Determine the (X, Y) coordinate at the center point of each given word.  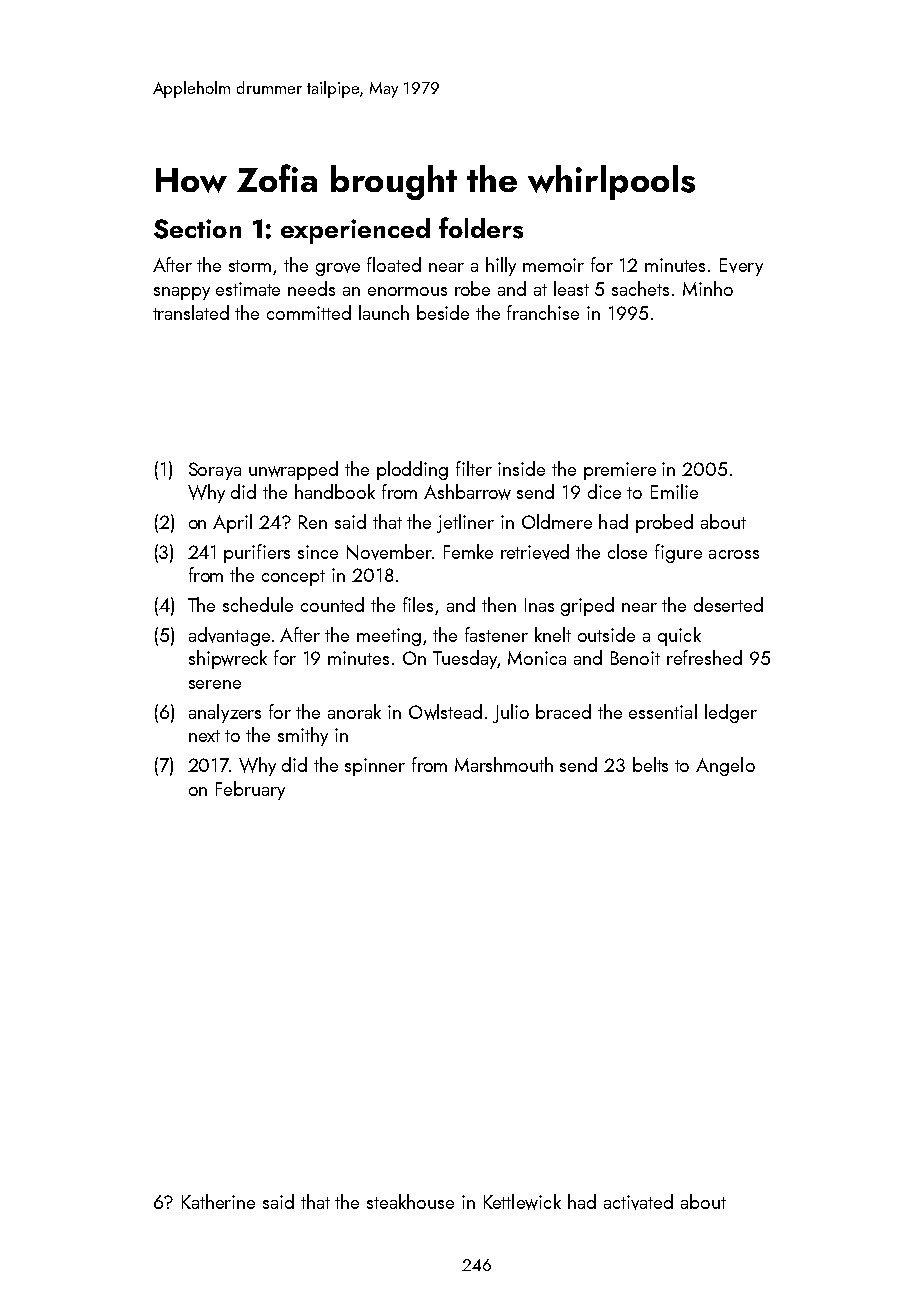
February (250, 790)
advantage (229, 636)
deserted (728, 604)
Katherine (218, 1201)
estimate (248, 289)
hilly (501, 266)
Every (741, 267)
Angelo (725, 766)
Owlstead (445, 712)
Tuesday (465, 659)
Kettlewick (522, 1202)
